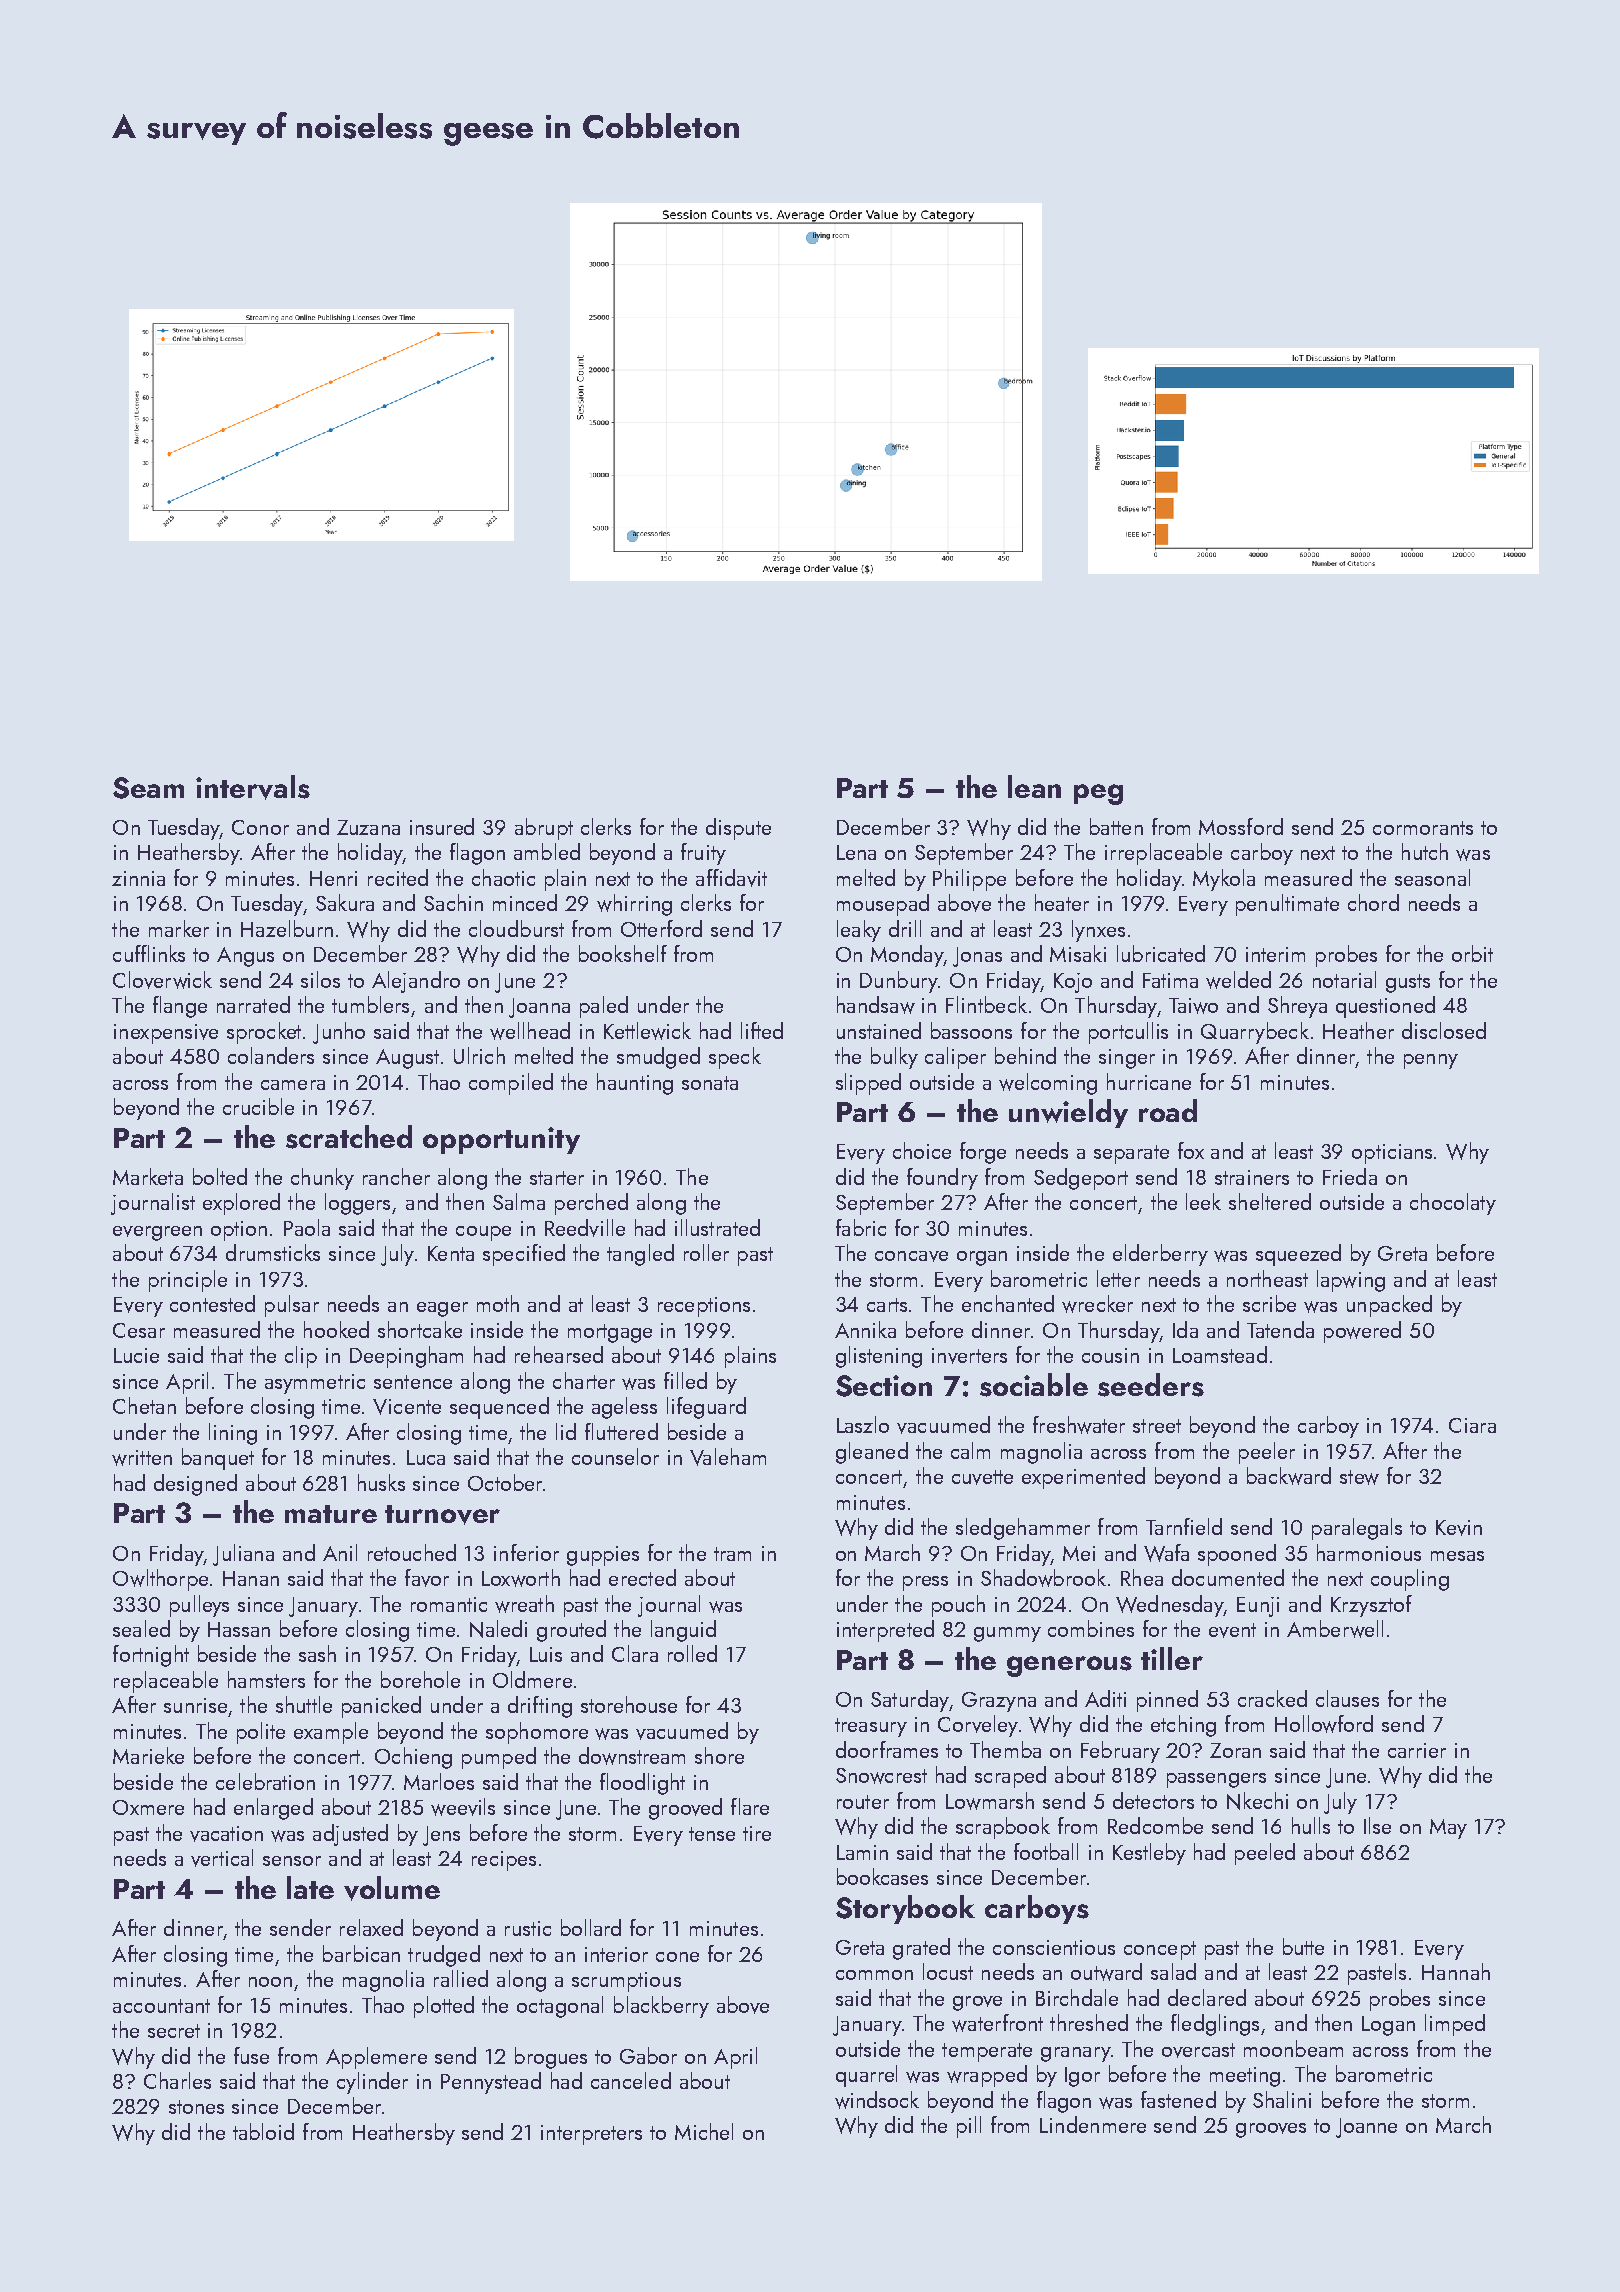  I want to click on rehearsed, so click(559, 1354).
